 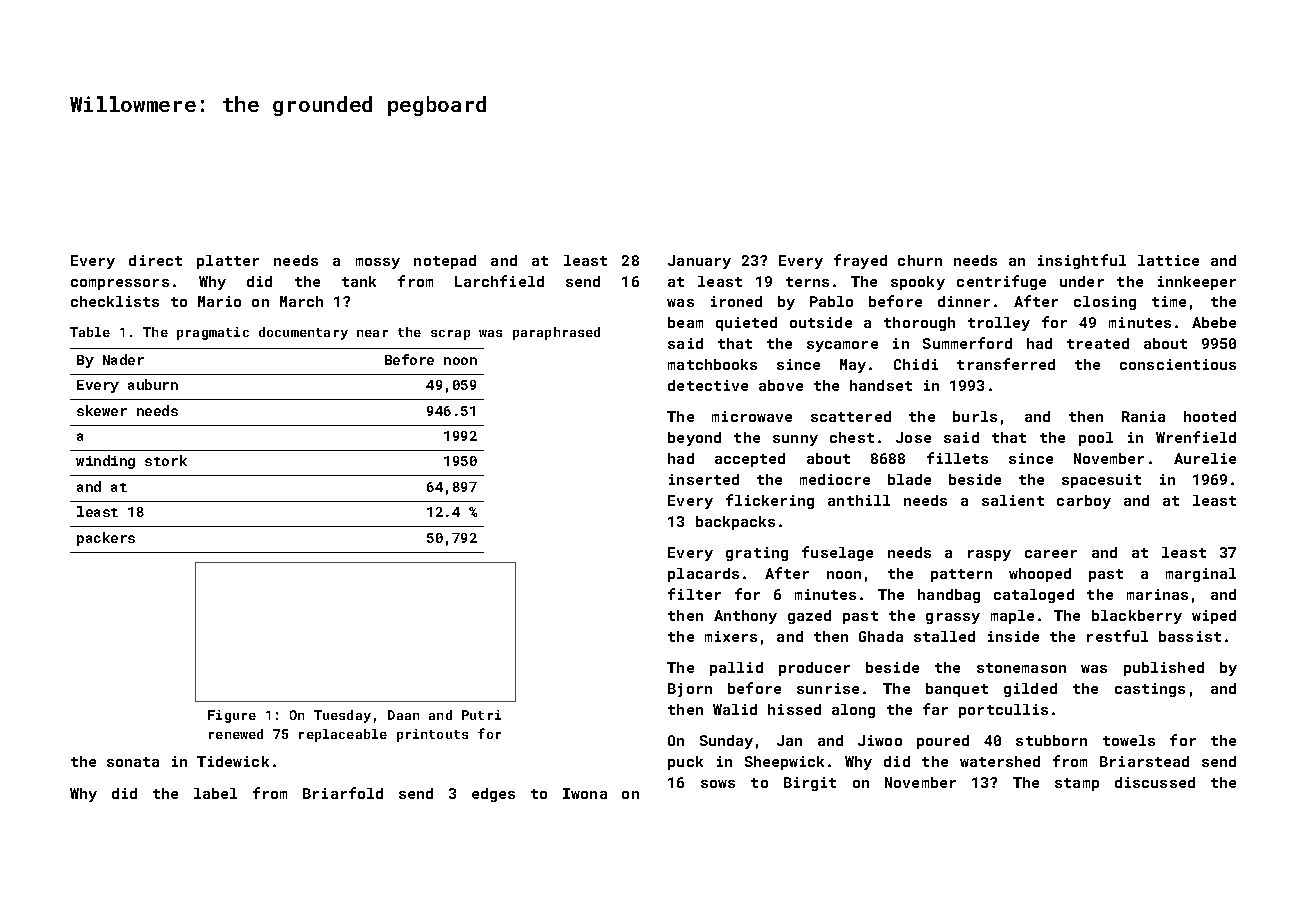 What do you see at coordinates (814, 669) in the screenshot?
I see `producer` at bounding box center [814, 669].
